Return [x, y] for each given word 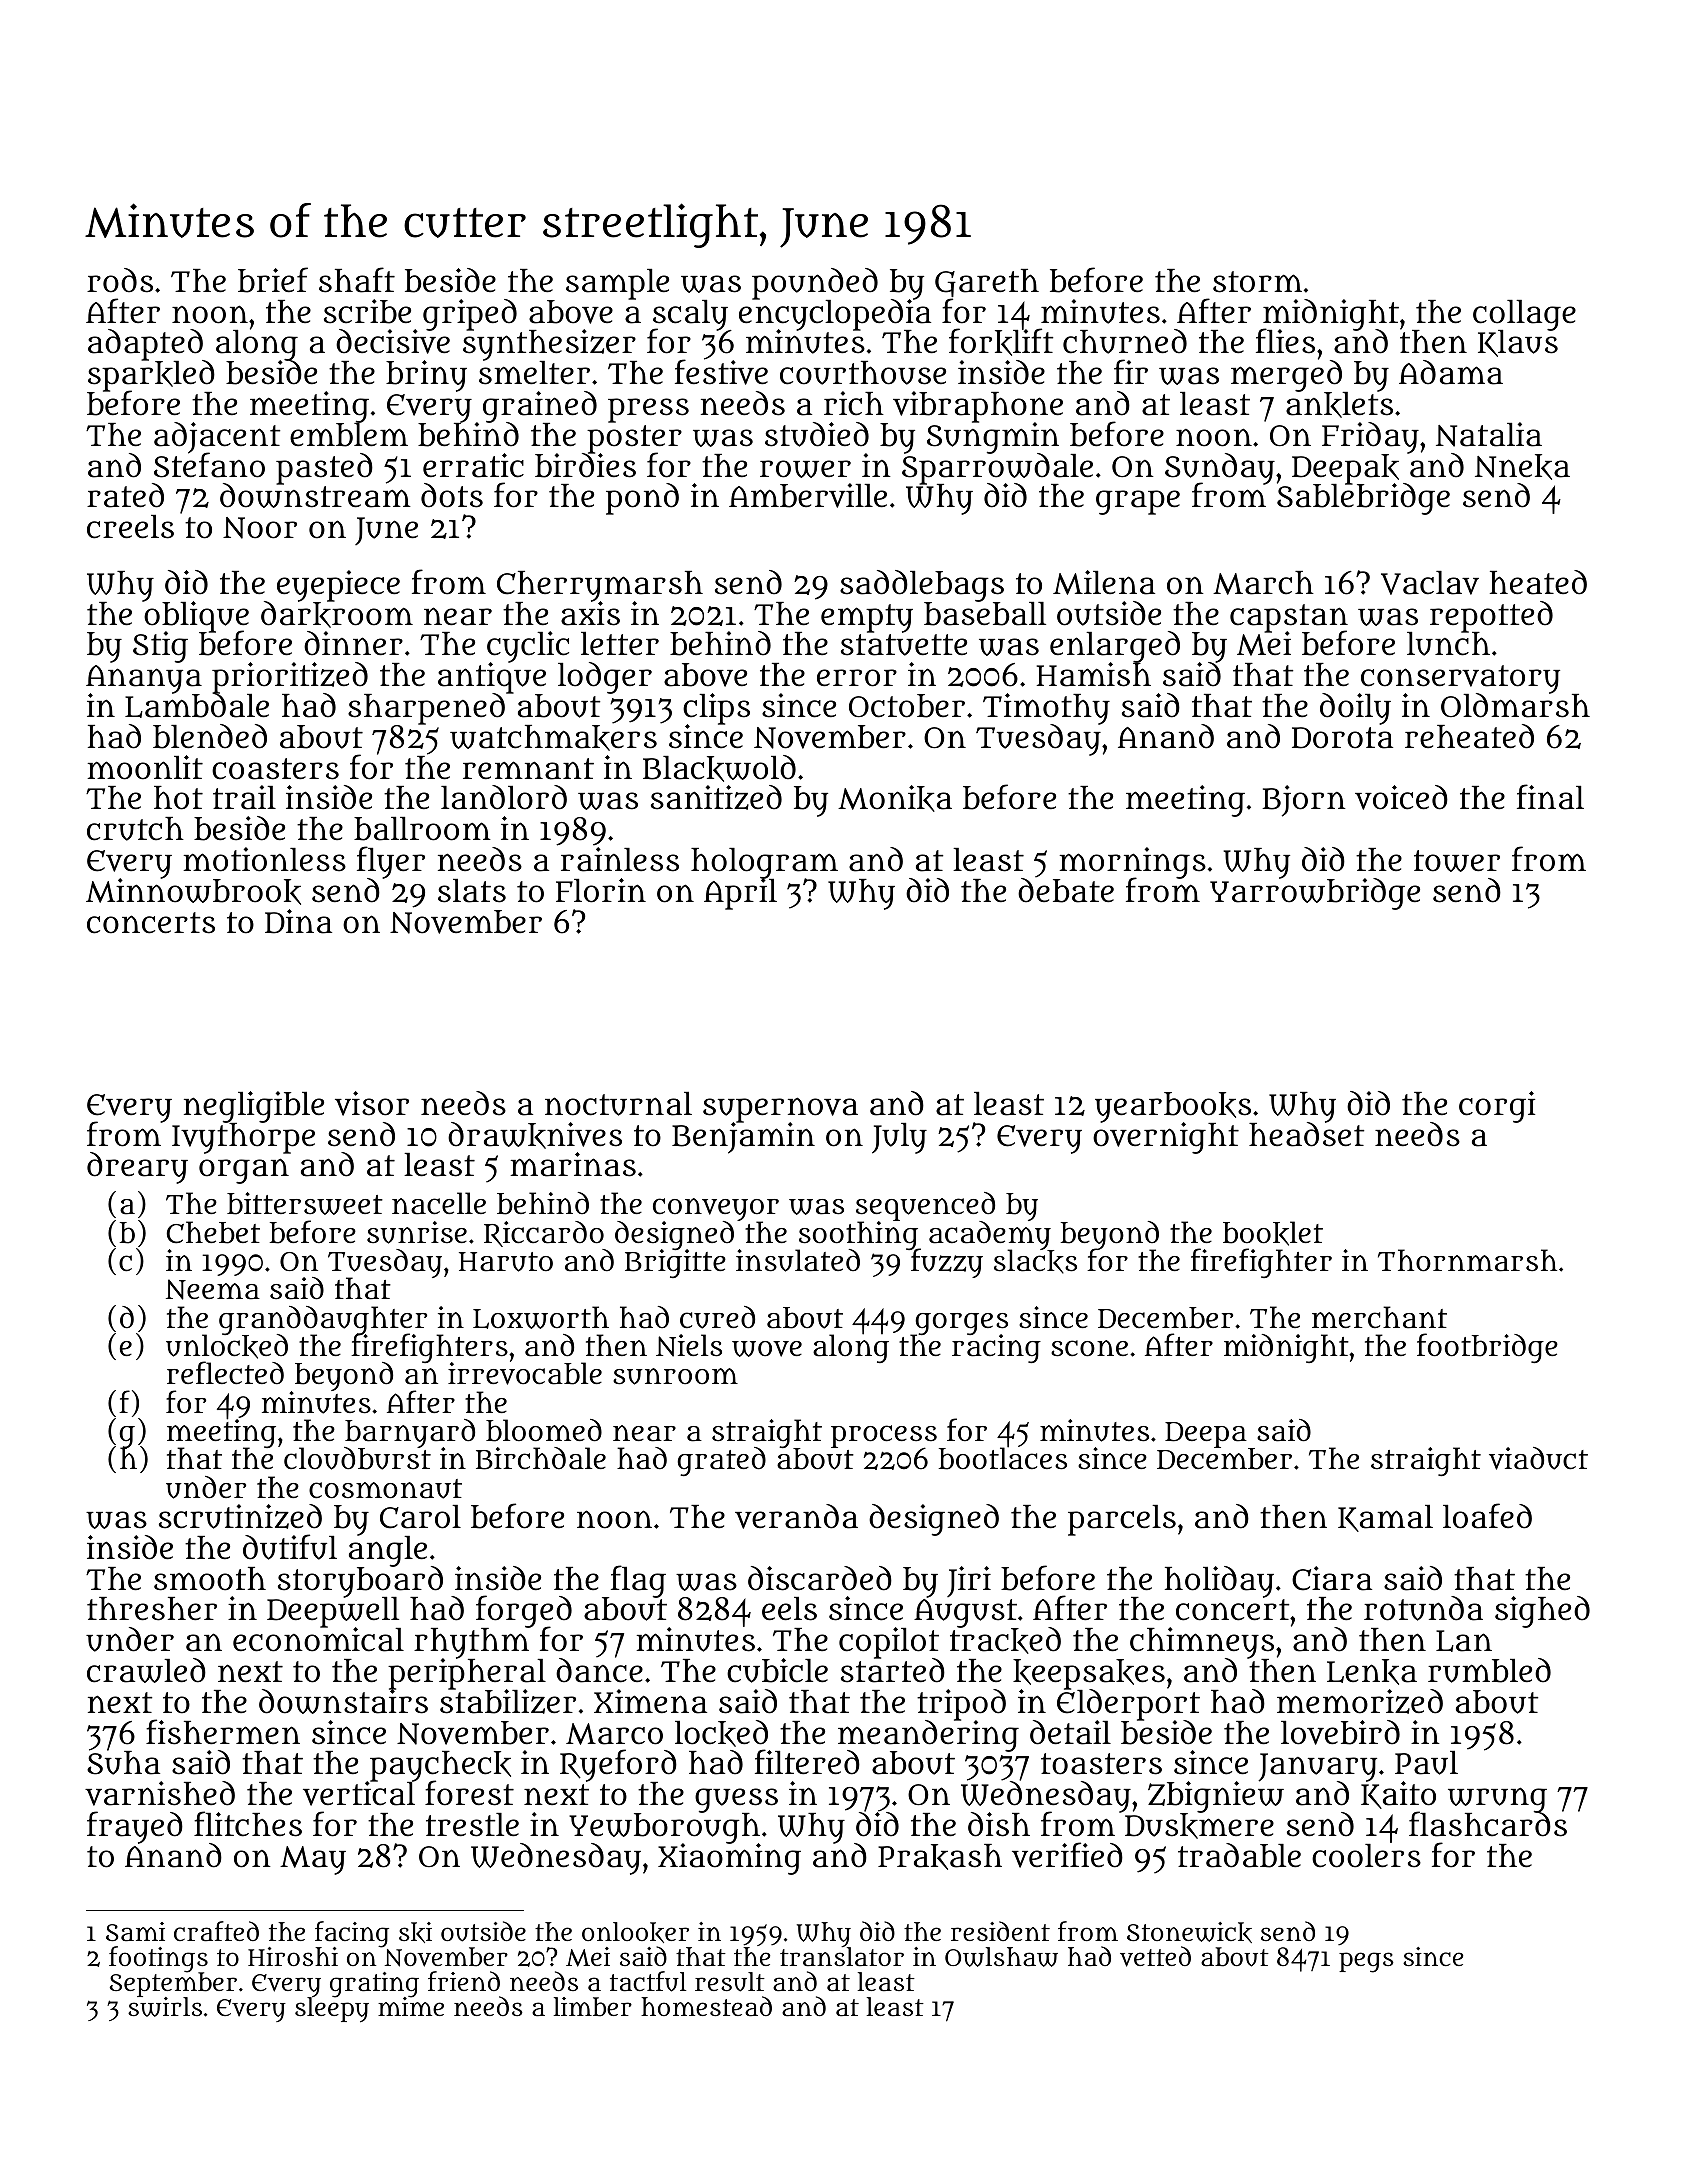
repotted [1491, 617]
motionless [264, 859]
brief [273, 280]
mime [411, 2006]
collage [1524, 315]
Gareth [987, 283]
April [740, 894]
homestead [706, 2006]
